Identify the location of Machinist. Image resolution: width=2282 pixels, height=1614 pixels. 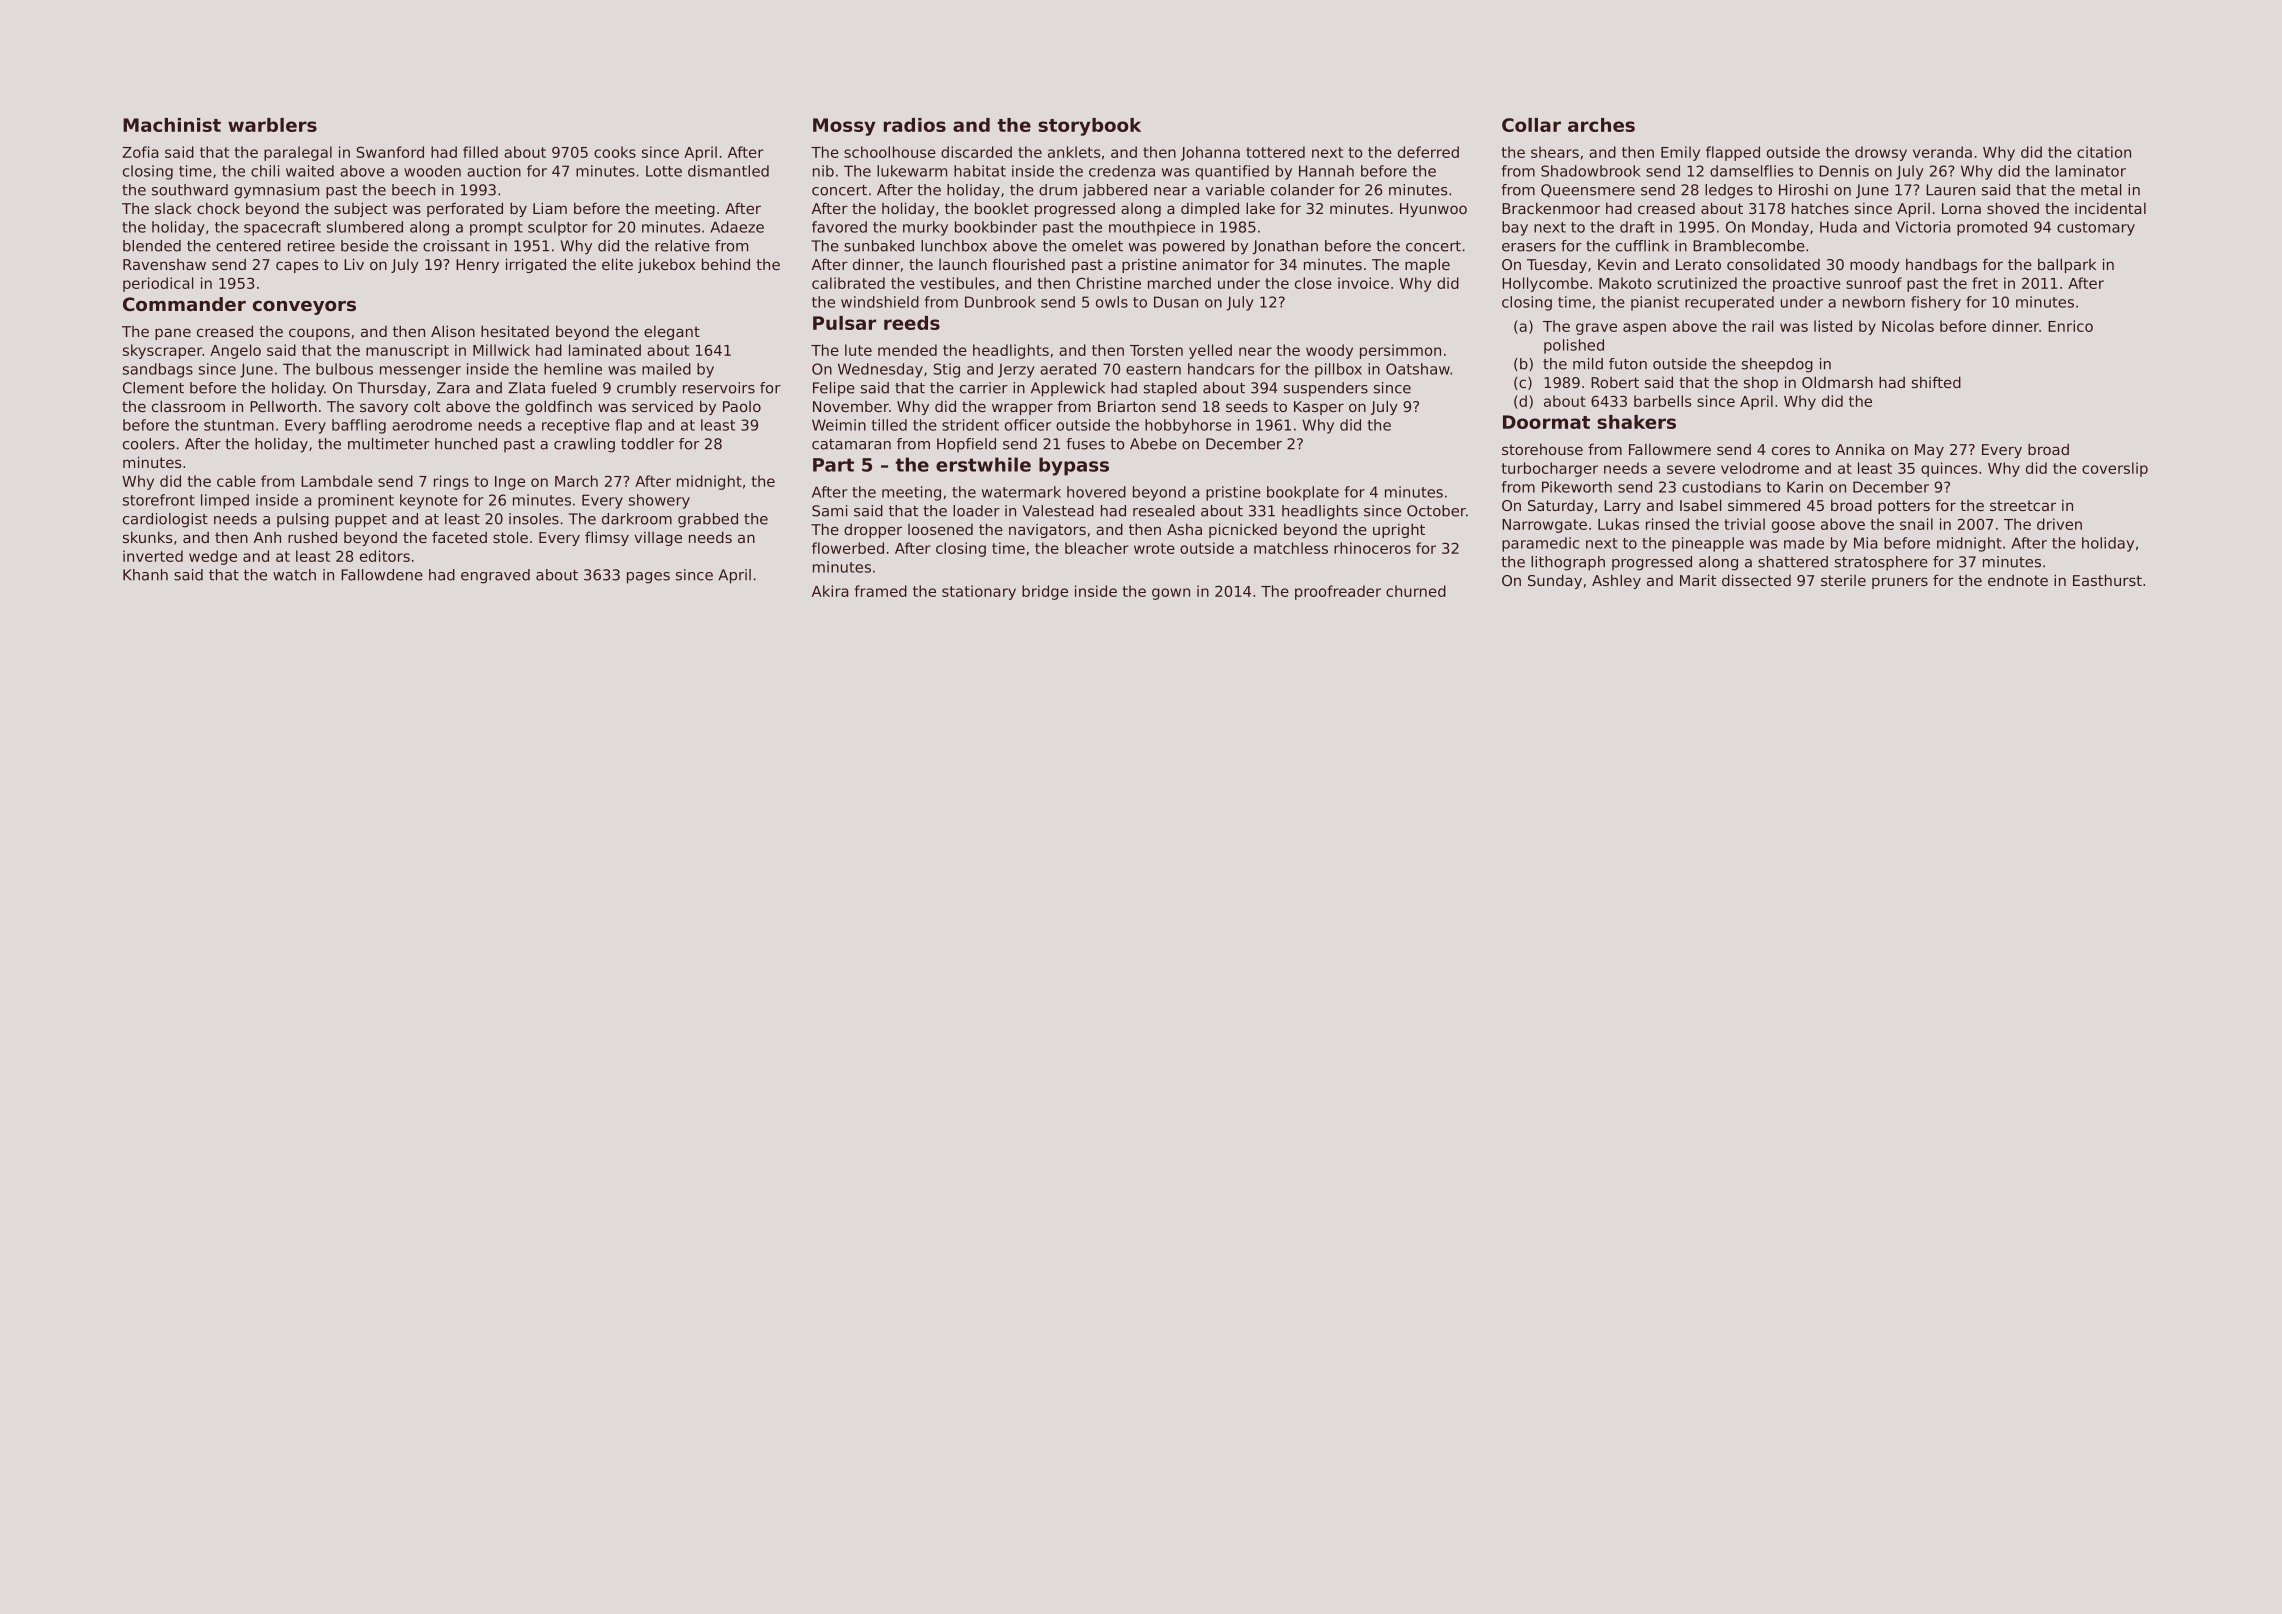
(172, 125).
